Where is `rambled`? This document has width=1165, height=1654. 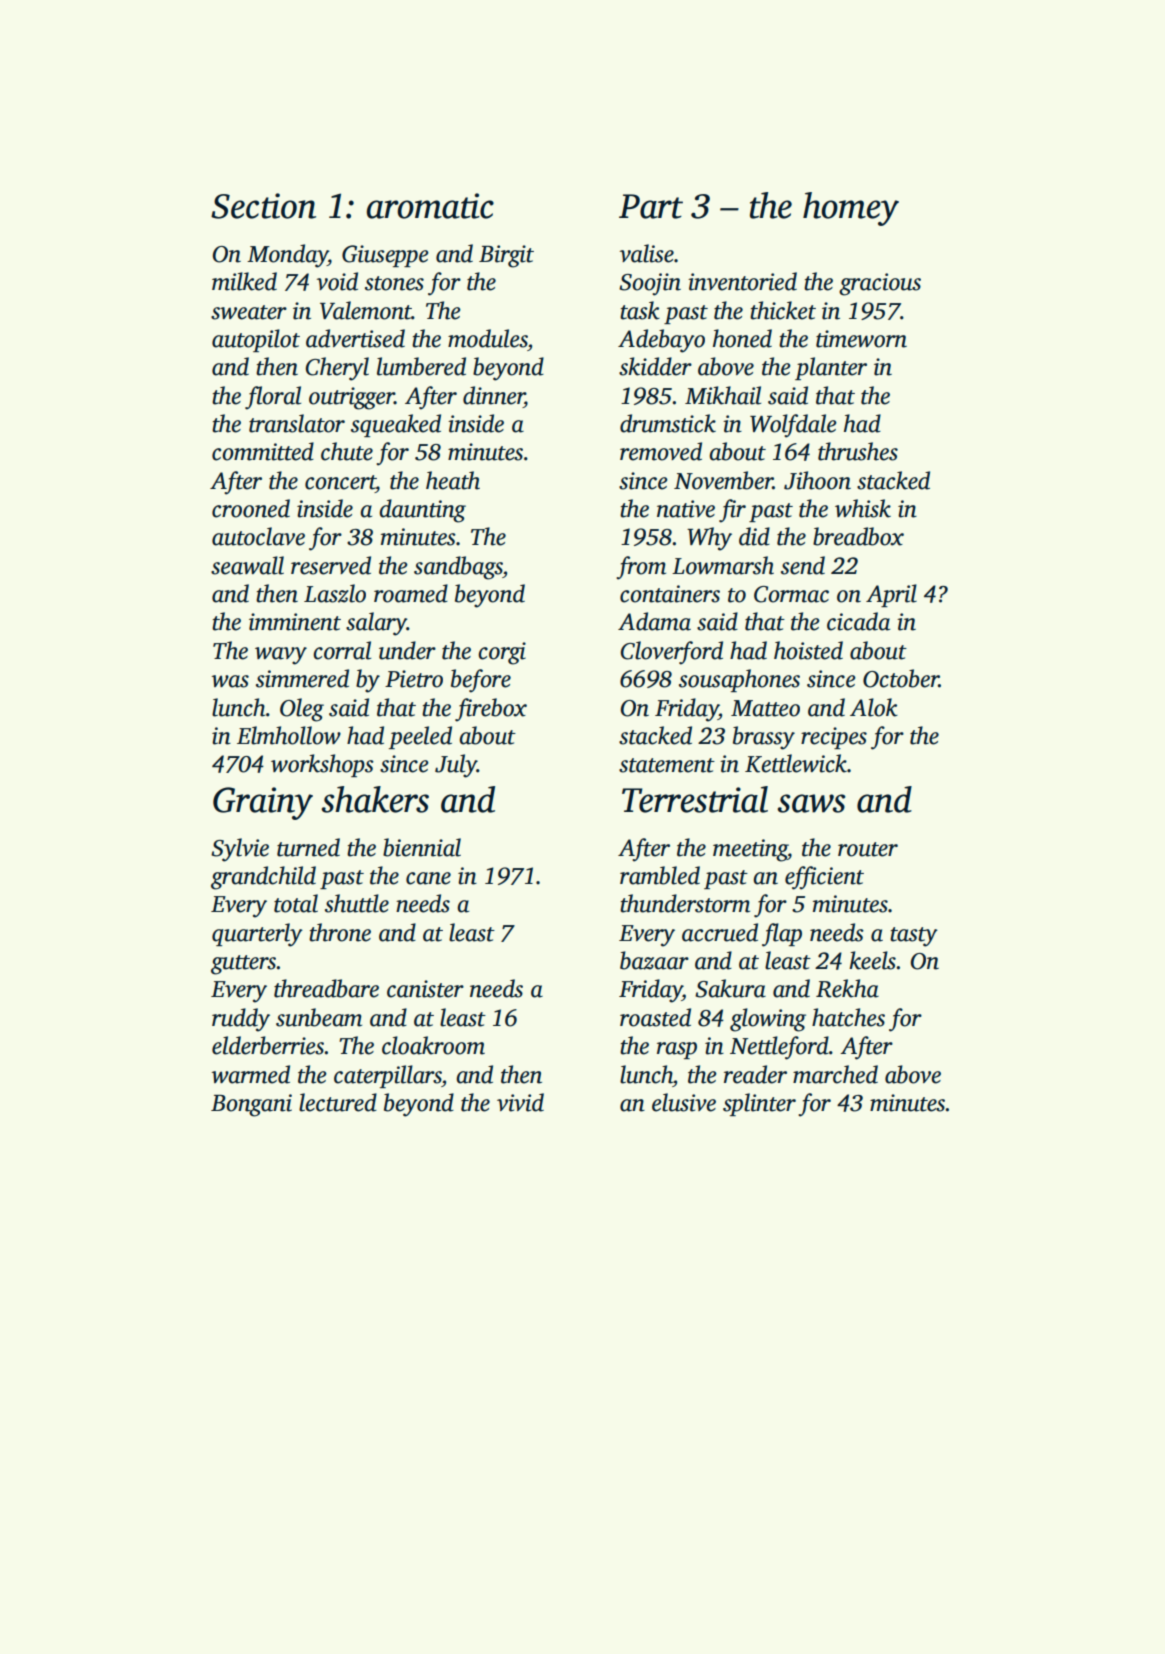
rambled is located at coordinates (660, 875).
